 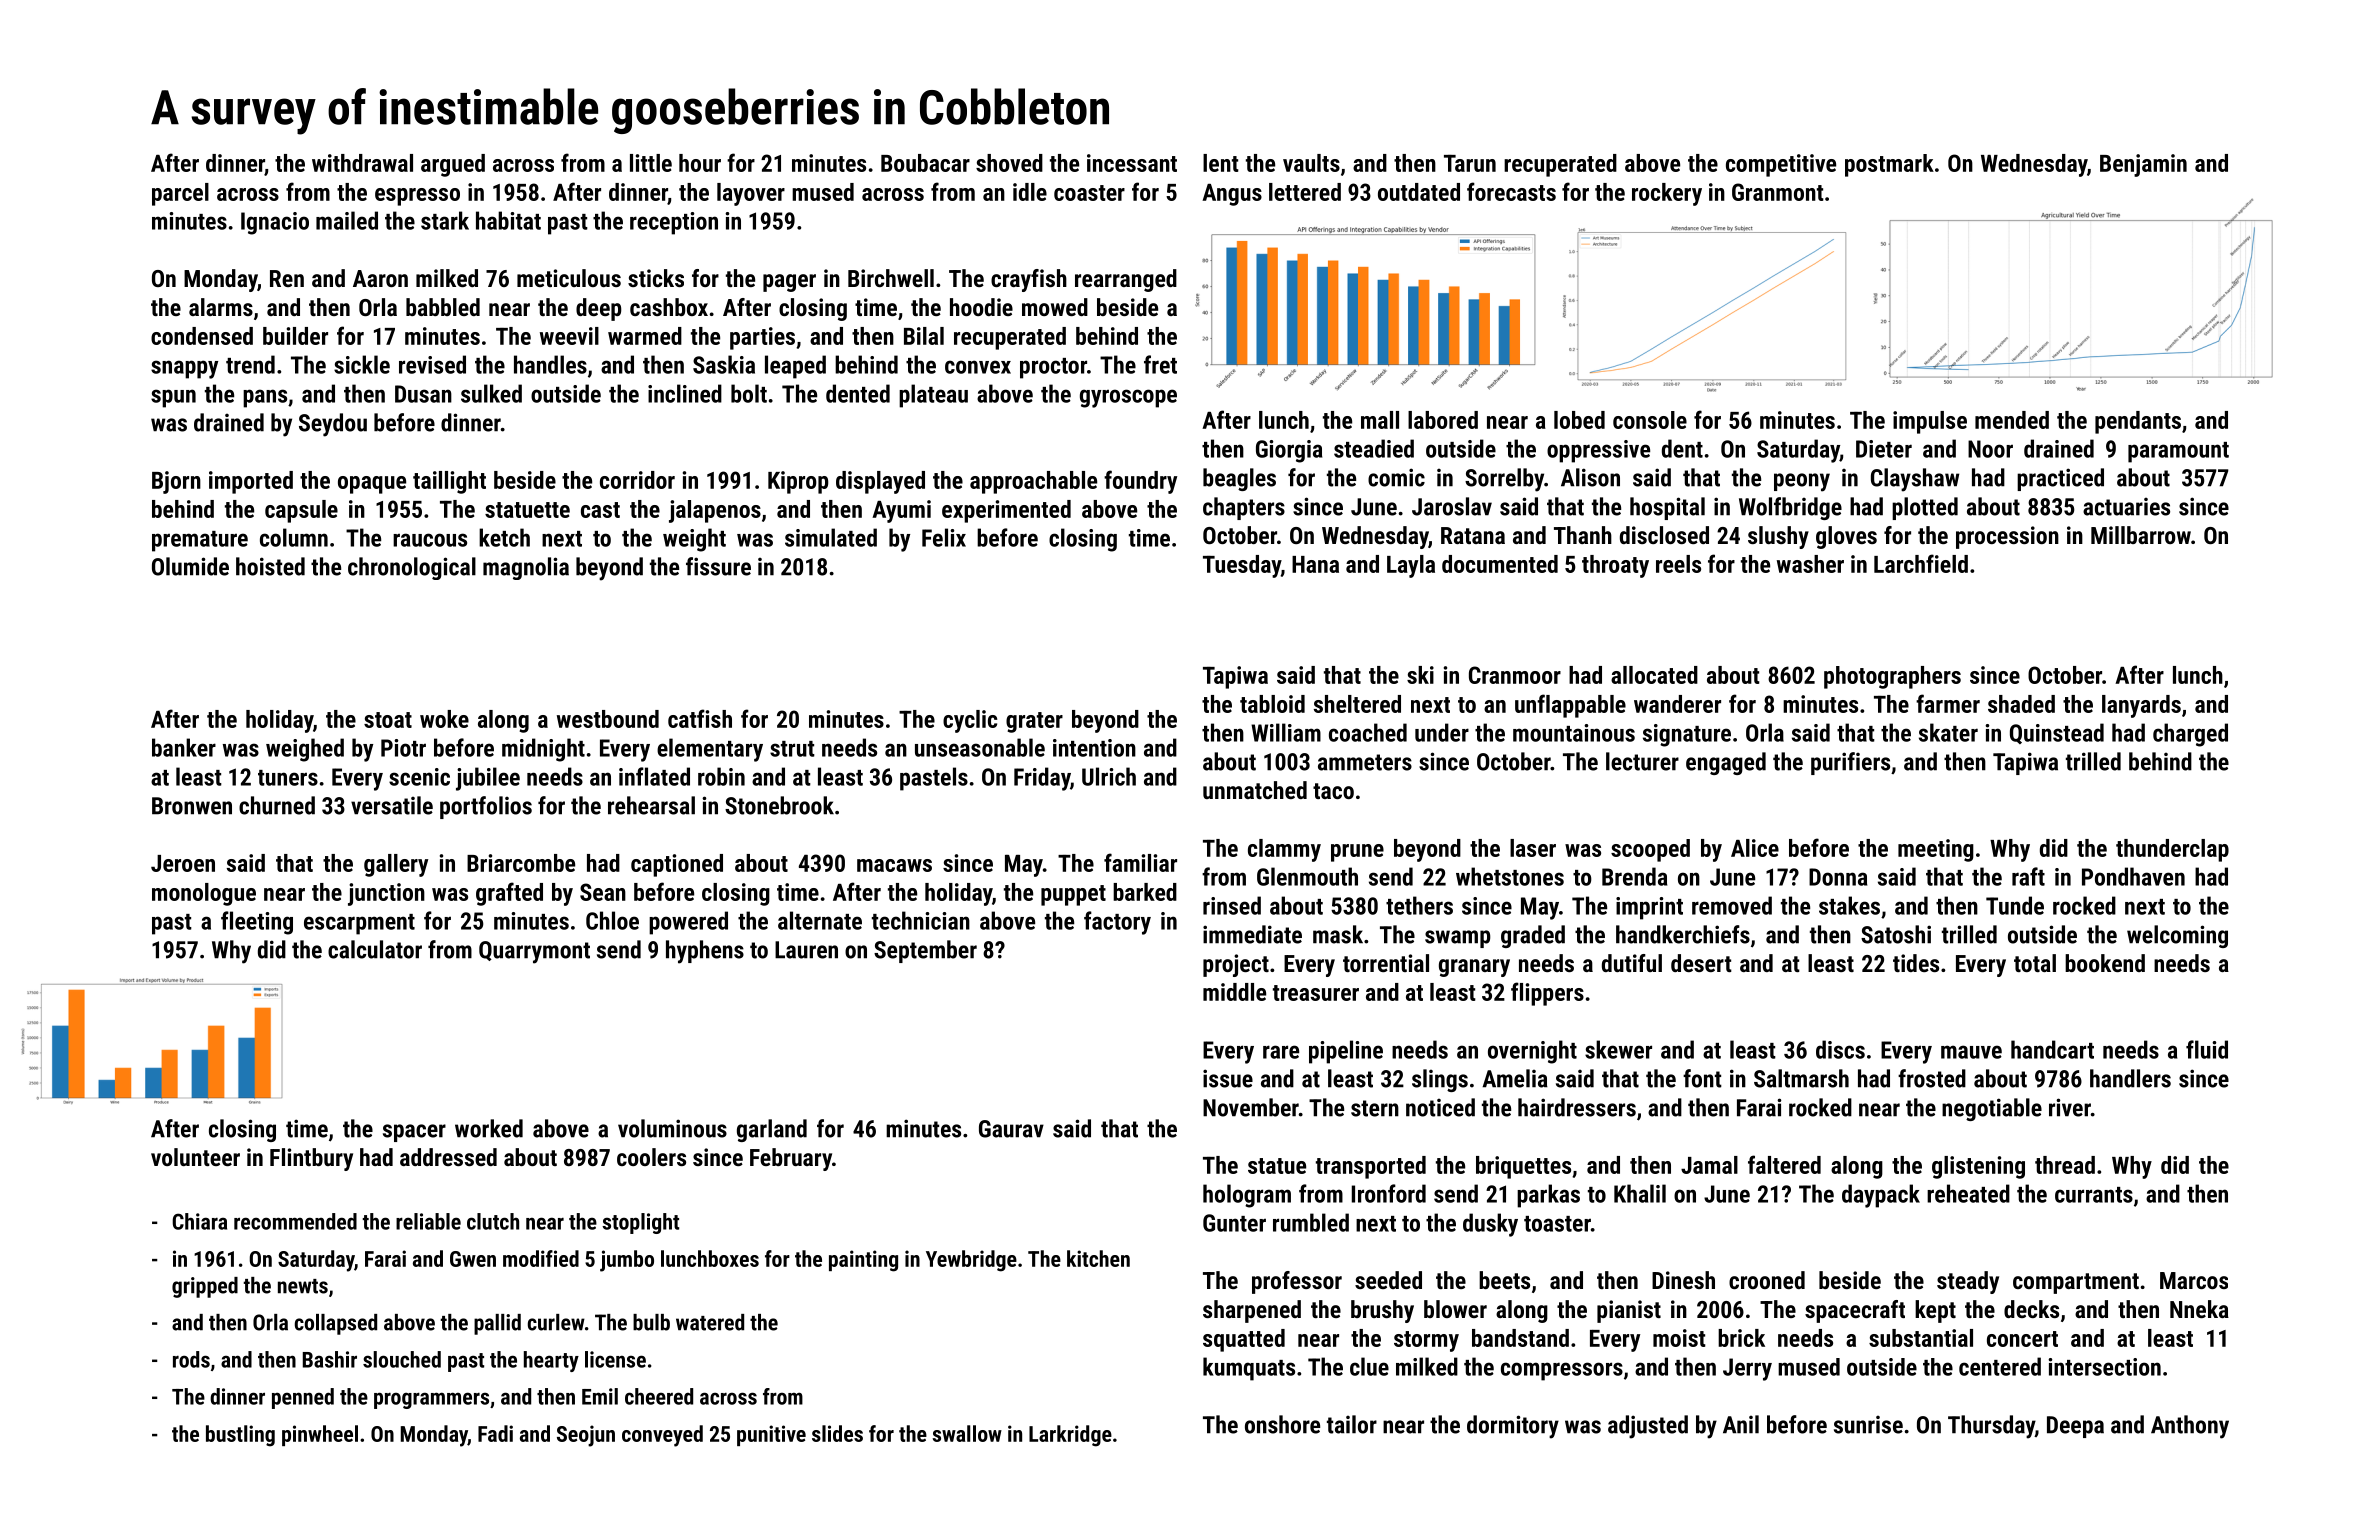 I want to click on sulked, so click(x=491, y=393).
